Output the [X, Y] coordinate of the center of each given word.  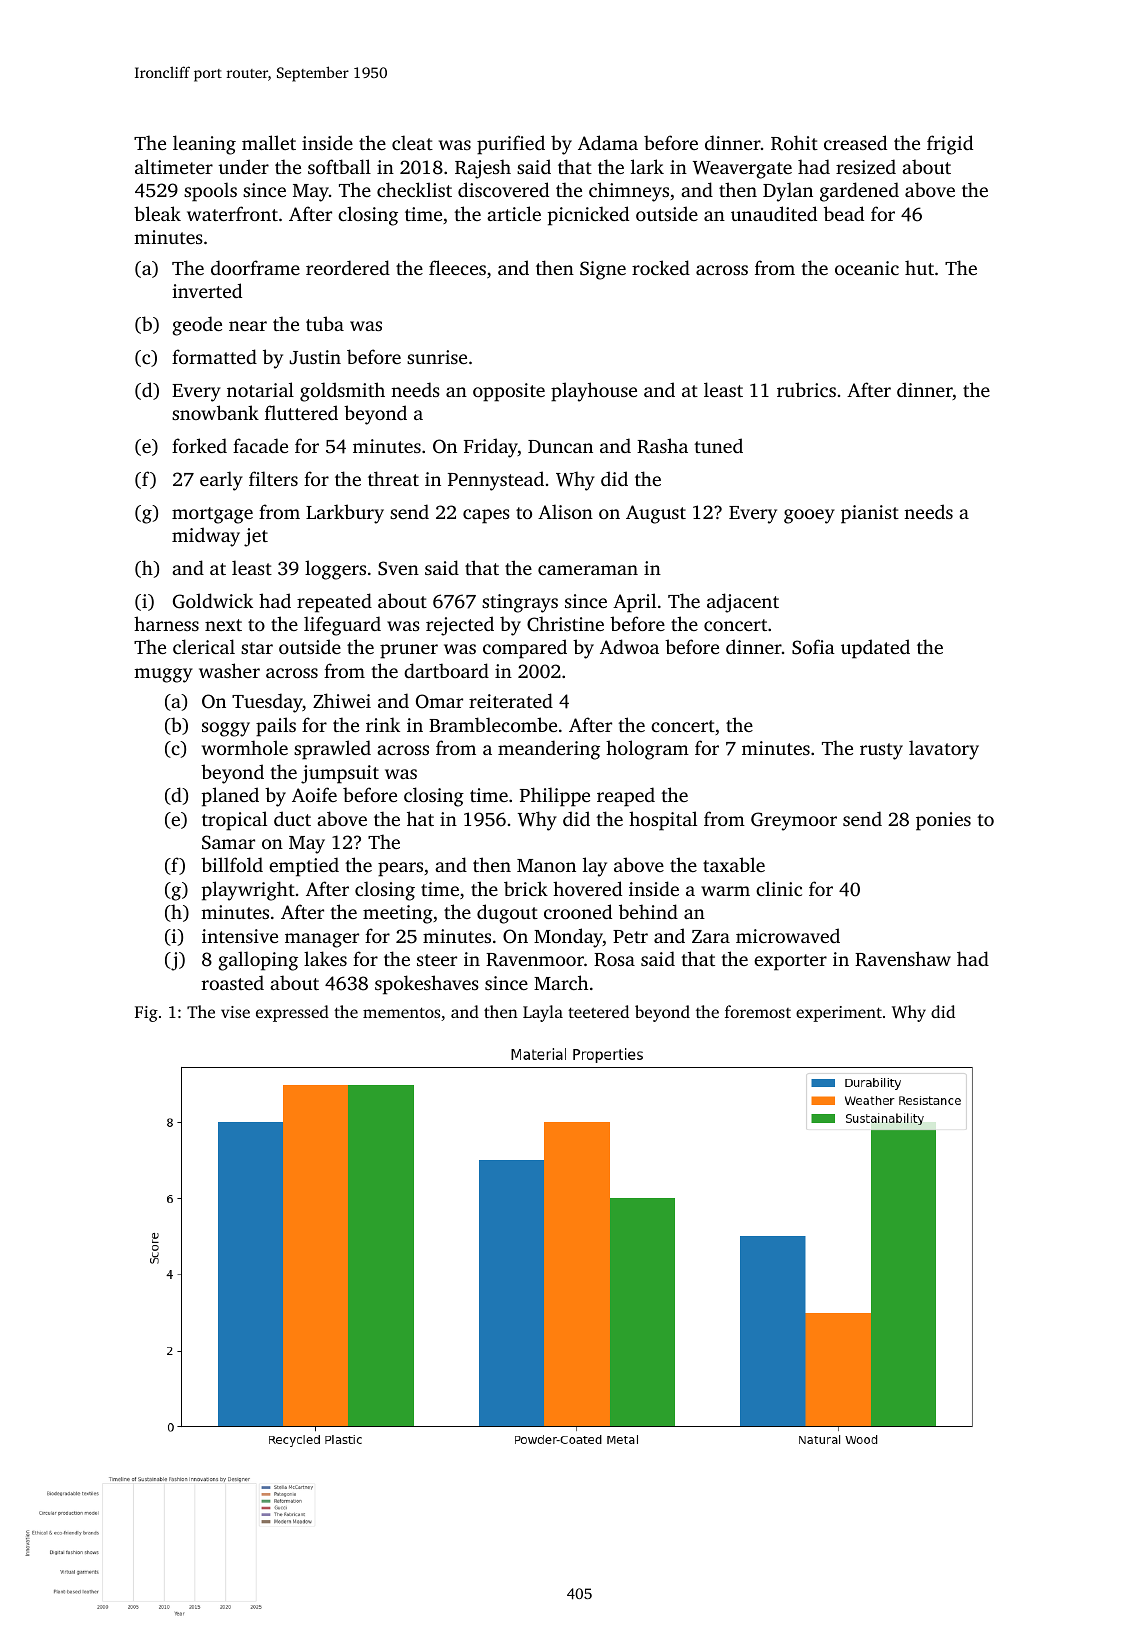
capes [486, 516]
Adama [608, 142]
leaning [204, 145]
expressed [292, 1013]
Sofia [813, 647]
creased [855, 142]
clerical [204, 646]
